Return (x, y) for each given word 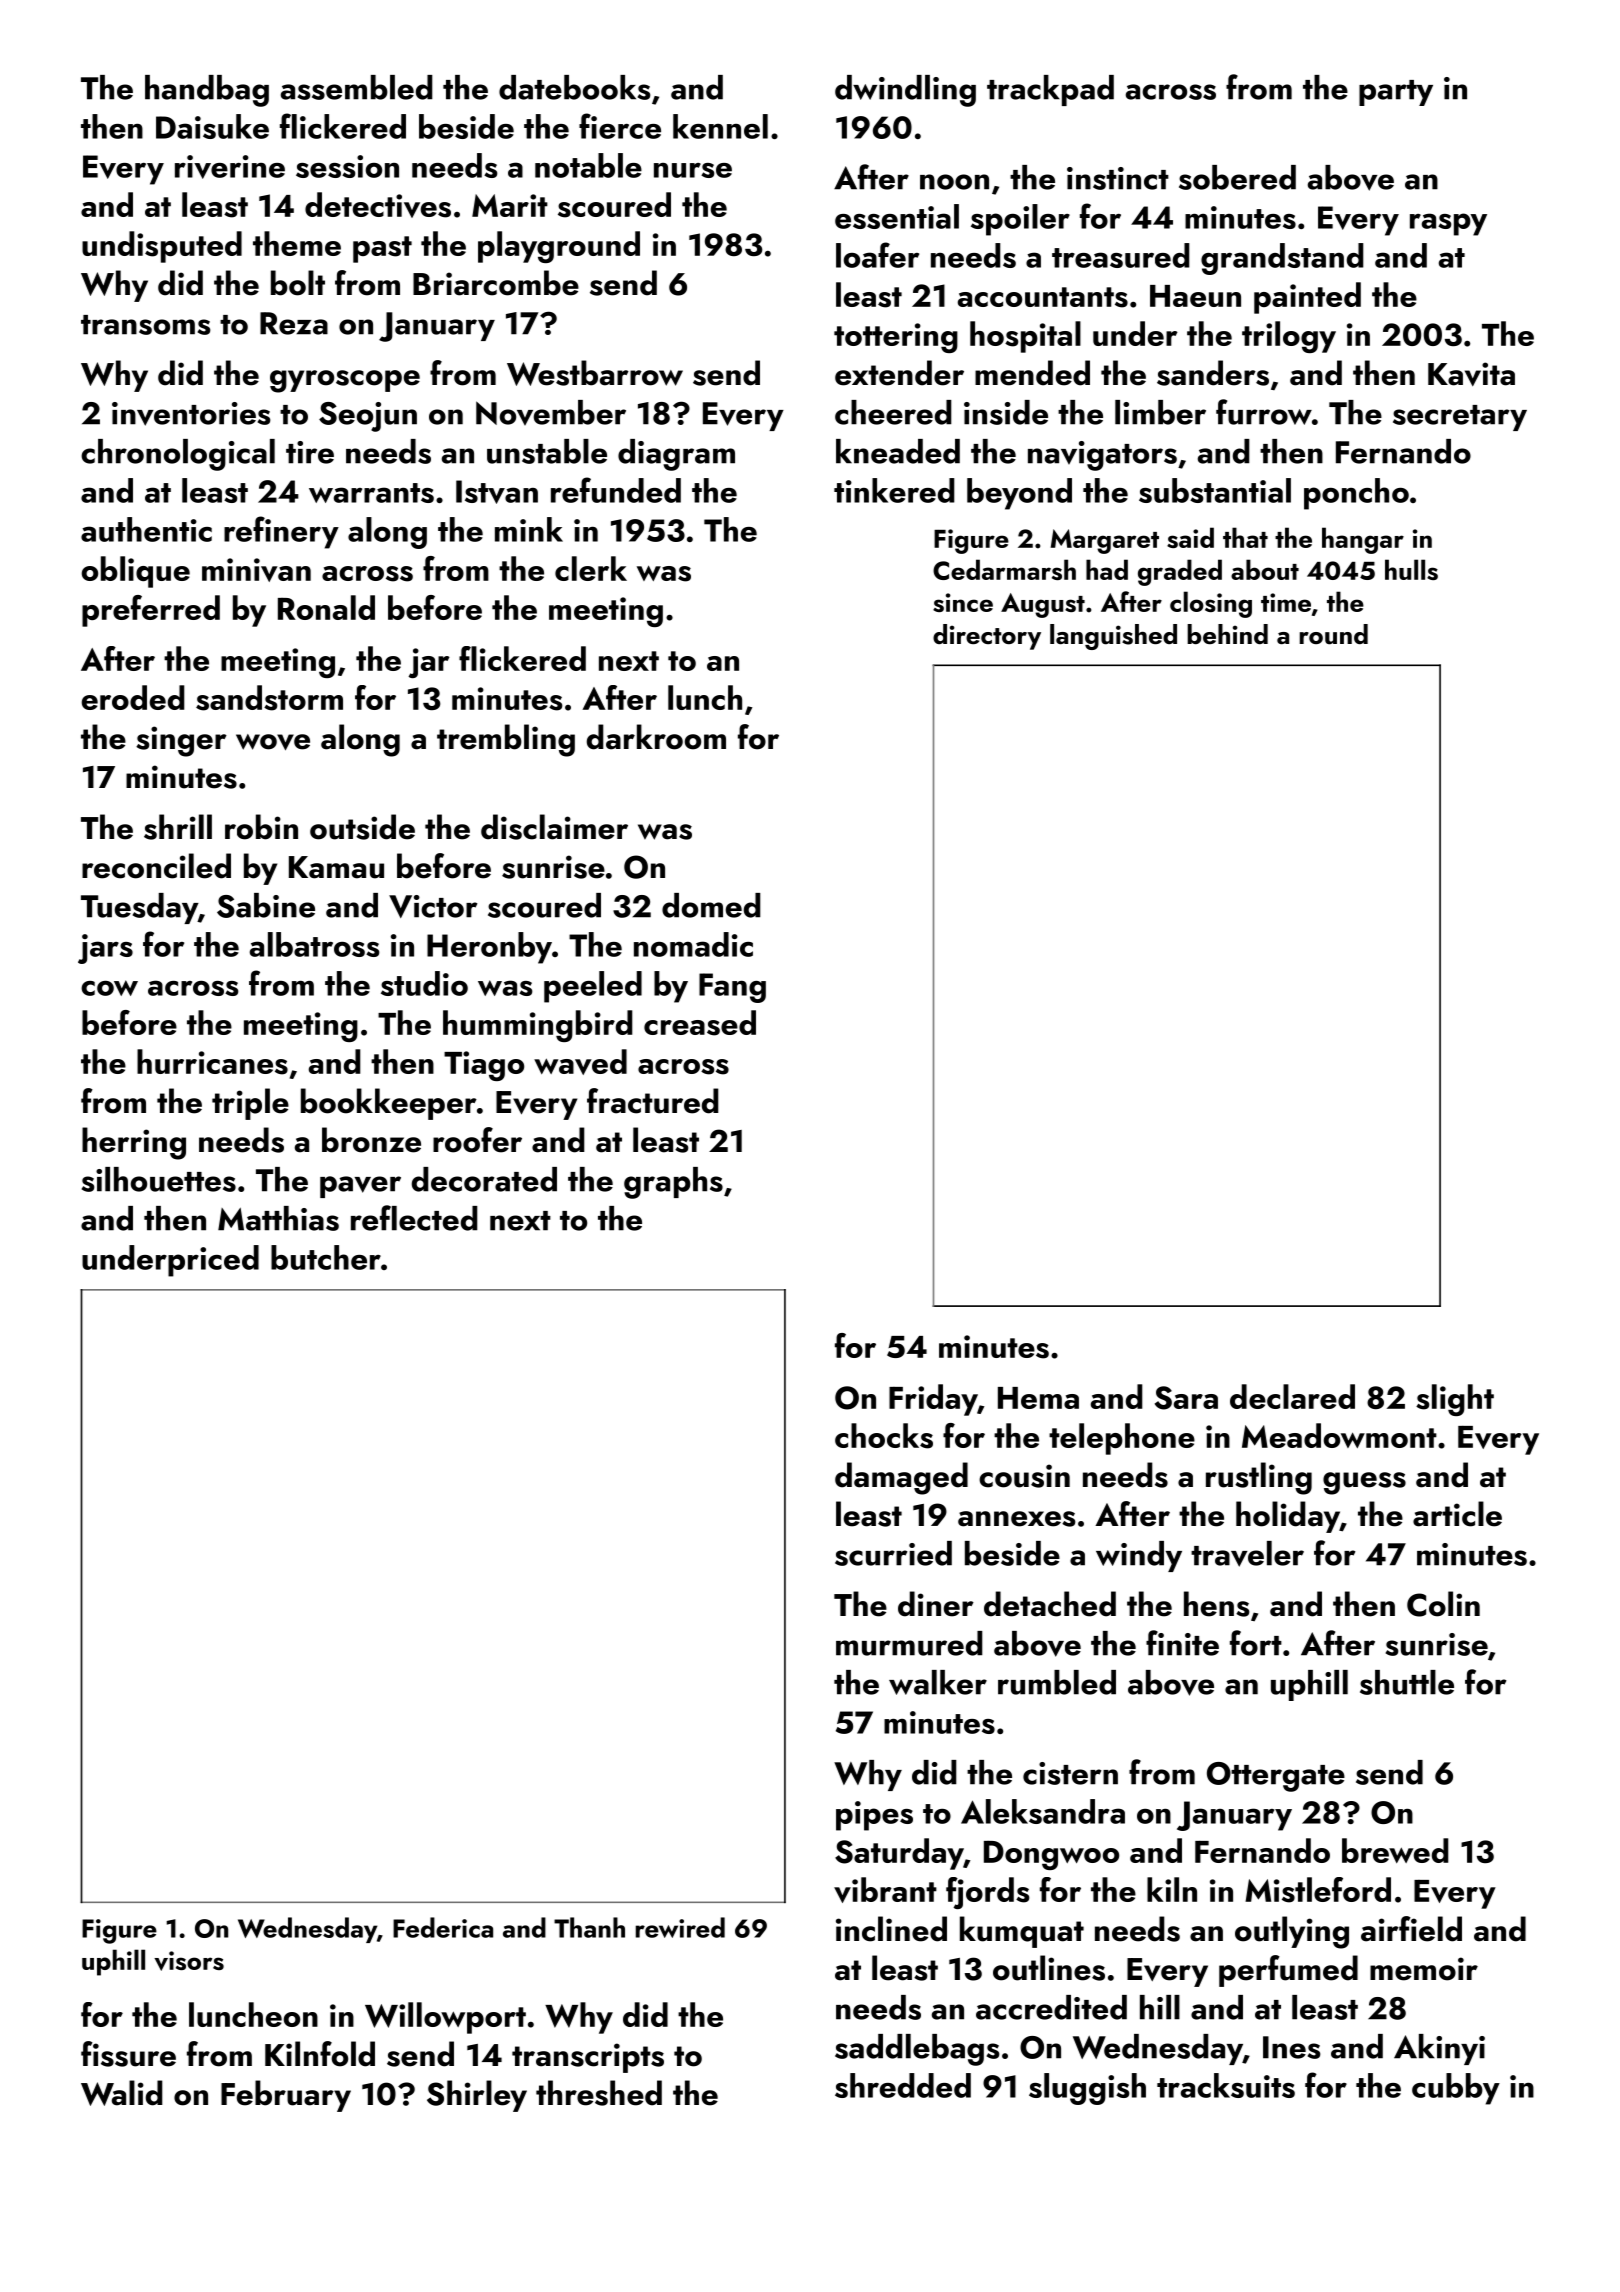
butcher (326, 1257)
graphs (673, 1183)
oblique (136, 572)
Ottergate (1276, 1777)
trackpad (1050, 90)
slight (1455, 1400)
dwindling (905, 91)
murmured (909, 1643)
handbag (207, 91)
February (286, 2096)
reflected (414, 1218)
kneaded (898, 451)
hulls (1411, 569)
